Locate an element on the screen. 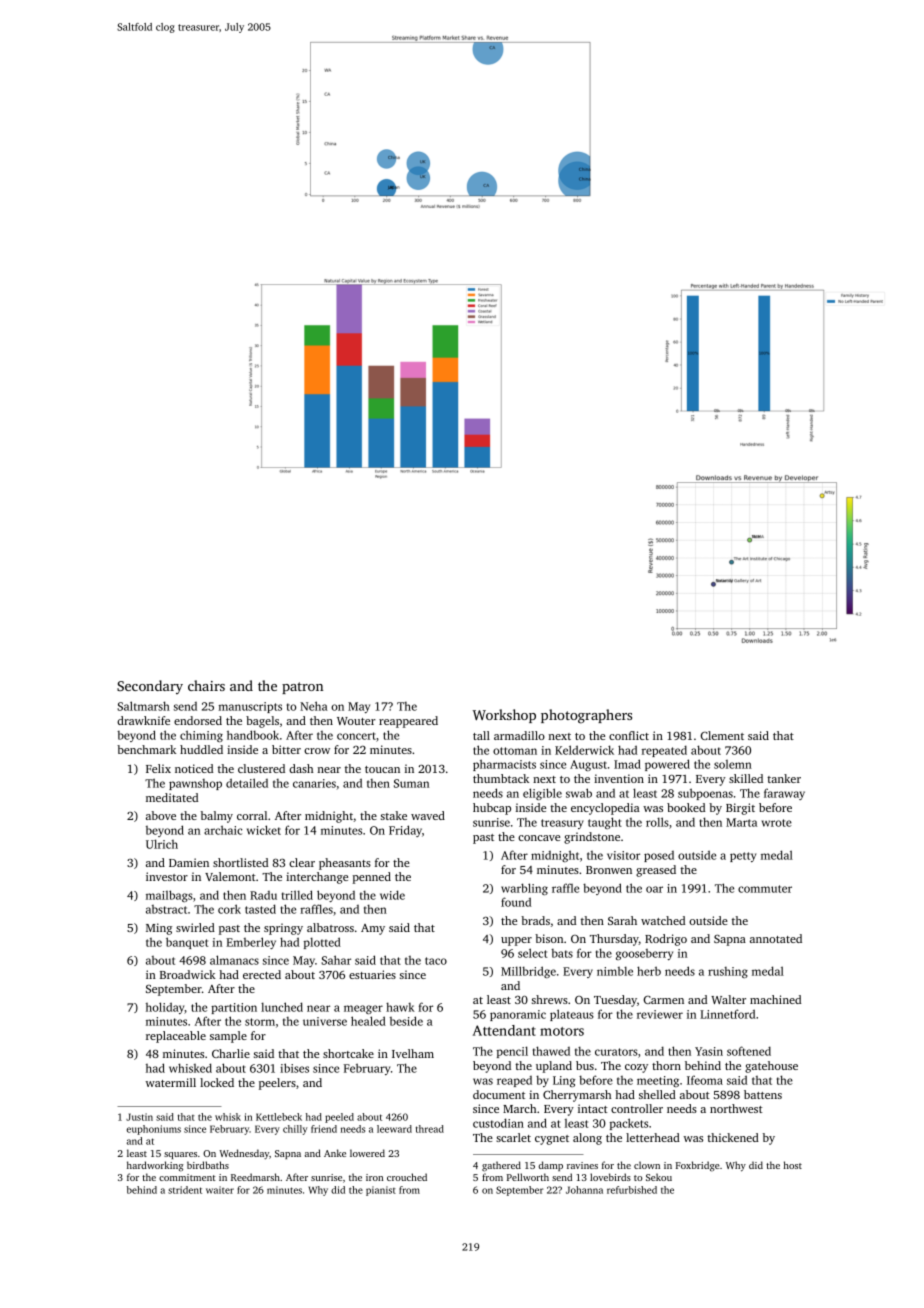 The width and height of the screenshot is (924, 1308). drawknife is located at coordinates (143, 720).
